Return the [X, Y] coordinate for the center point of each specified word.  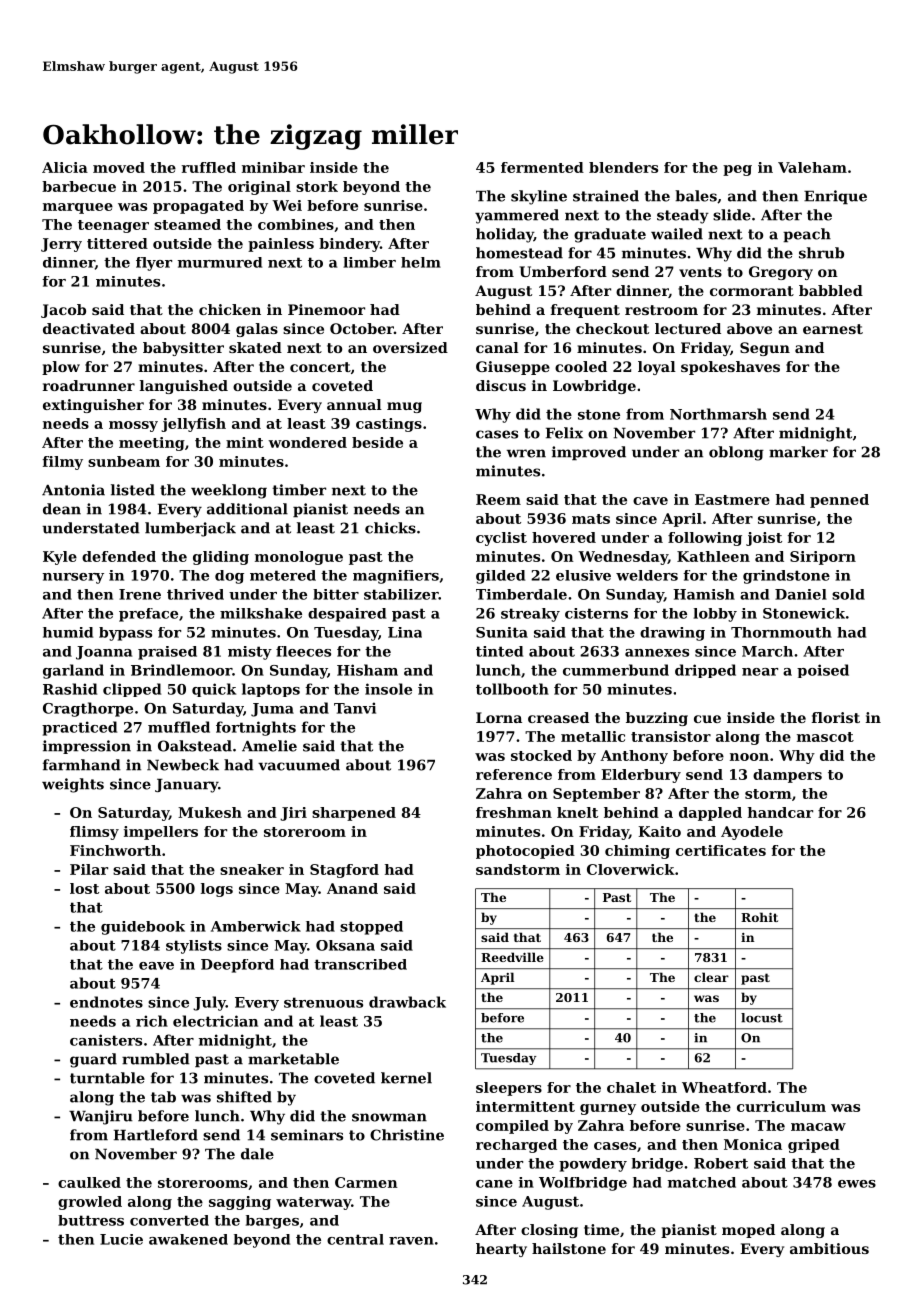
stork [317, 186]
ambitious [829, 1248]
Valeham [812, 167]
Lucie [121, 1239]
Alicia [65, 167]
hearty [501, 1250]
